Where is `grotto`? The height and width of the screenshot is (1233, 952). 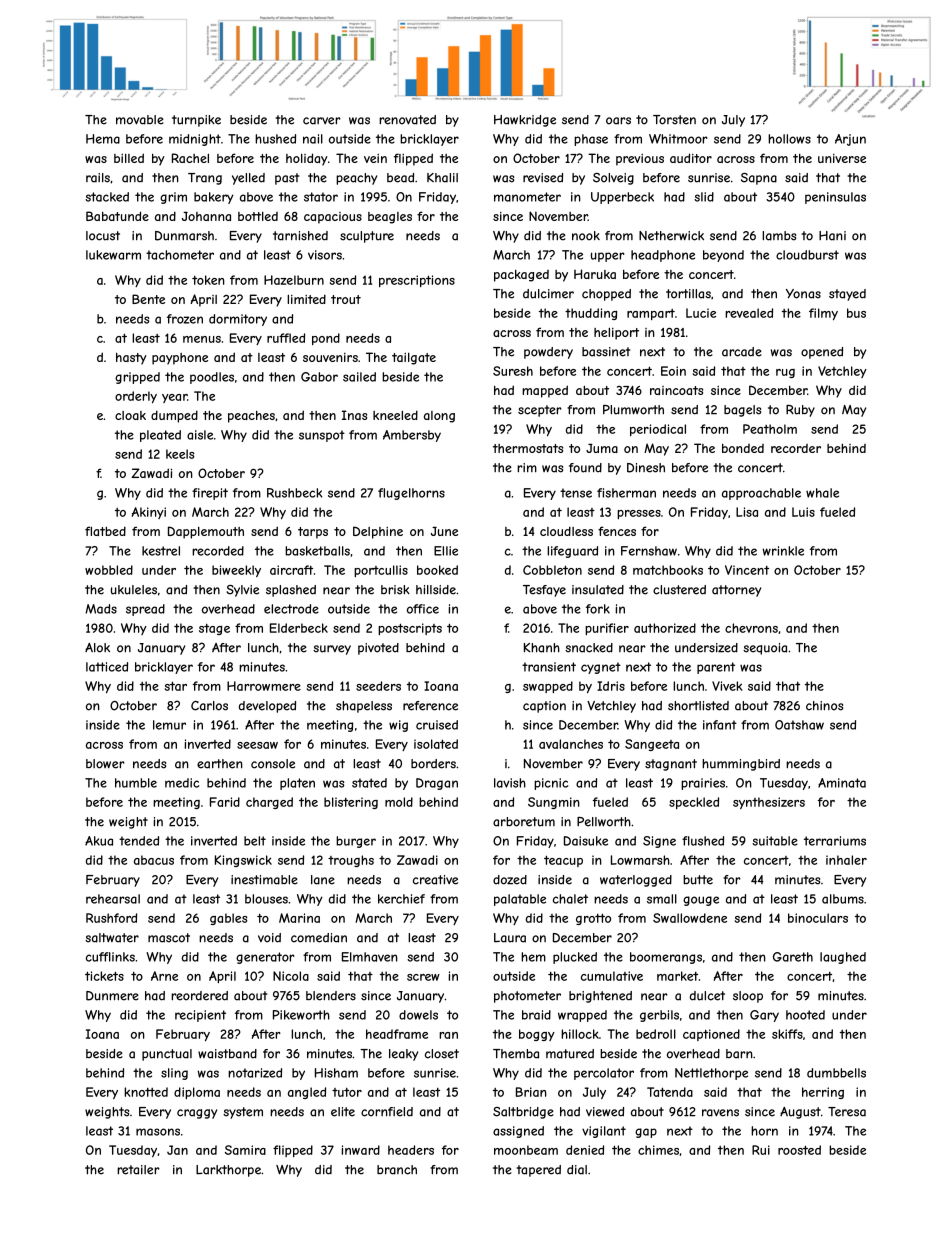
grotto is located at coordinates (593, 919).
